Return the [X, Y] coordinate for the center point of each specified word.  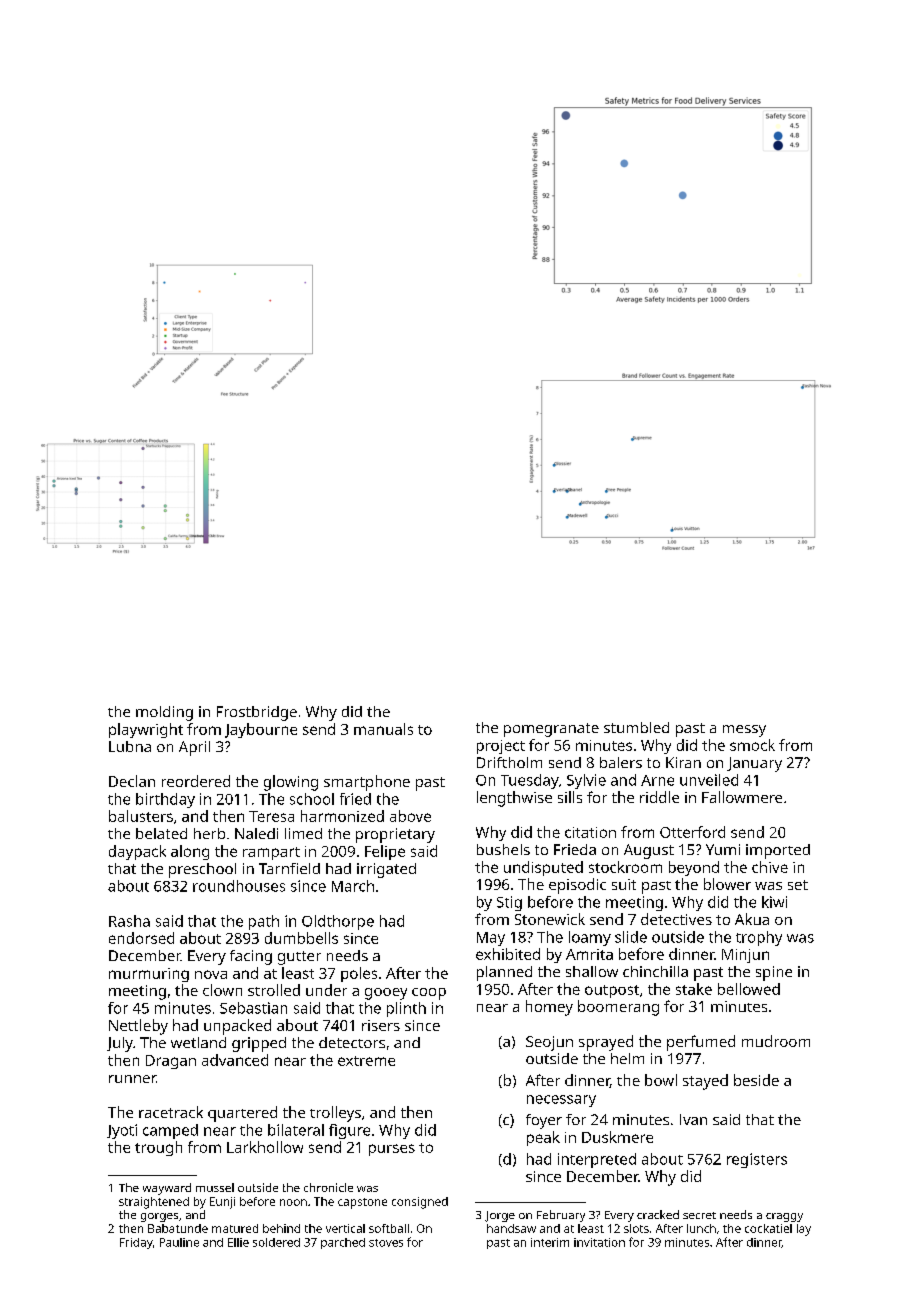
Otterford [692, 832]
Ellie [238, 1242]
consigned [420, 1203]
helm [627, 1058]
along [190, 852]
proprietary [395, 835]
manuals [383, 729]
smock [752, 745]
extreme [366, 1061]
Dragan [171, 1062]
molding [164, 713]
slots [636, 1228]
